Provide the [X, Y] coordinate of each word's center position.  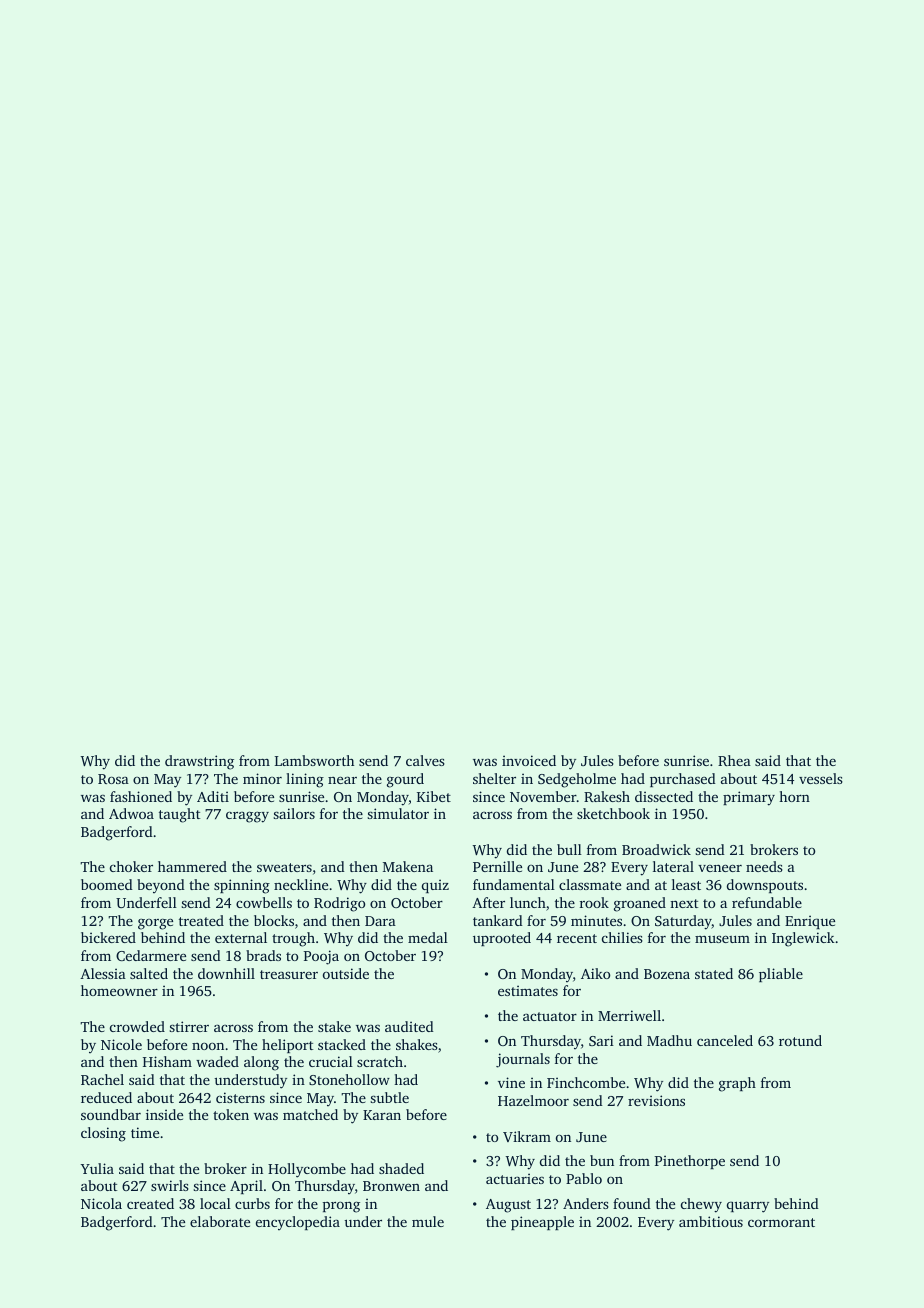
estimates [528, 990]
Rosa [113, 779]
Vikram [527, 1136]
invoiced [529, 760]
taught [179, 815]
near [342, 780]
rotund [800, 1040]
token [231, 1114]
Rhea [734, 760]
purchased [683, 780]
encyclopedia [298, 1223]
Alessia [103, 973]
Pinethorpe [690, 1162]
